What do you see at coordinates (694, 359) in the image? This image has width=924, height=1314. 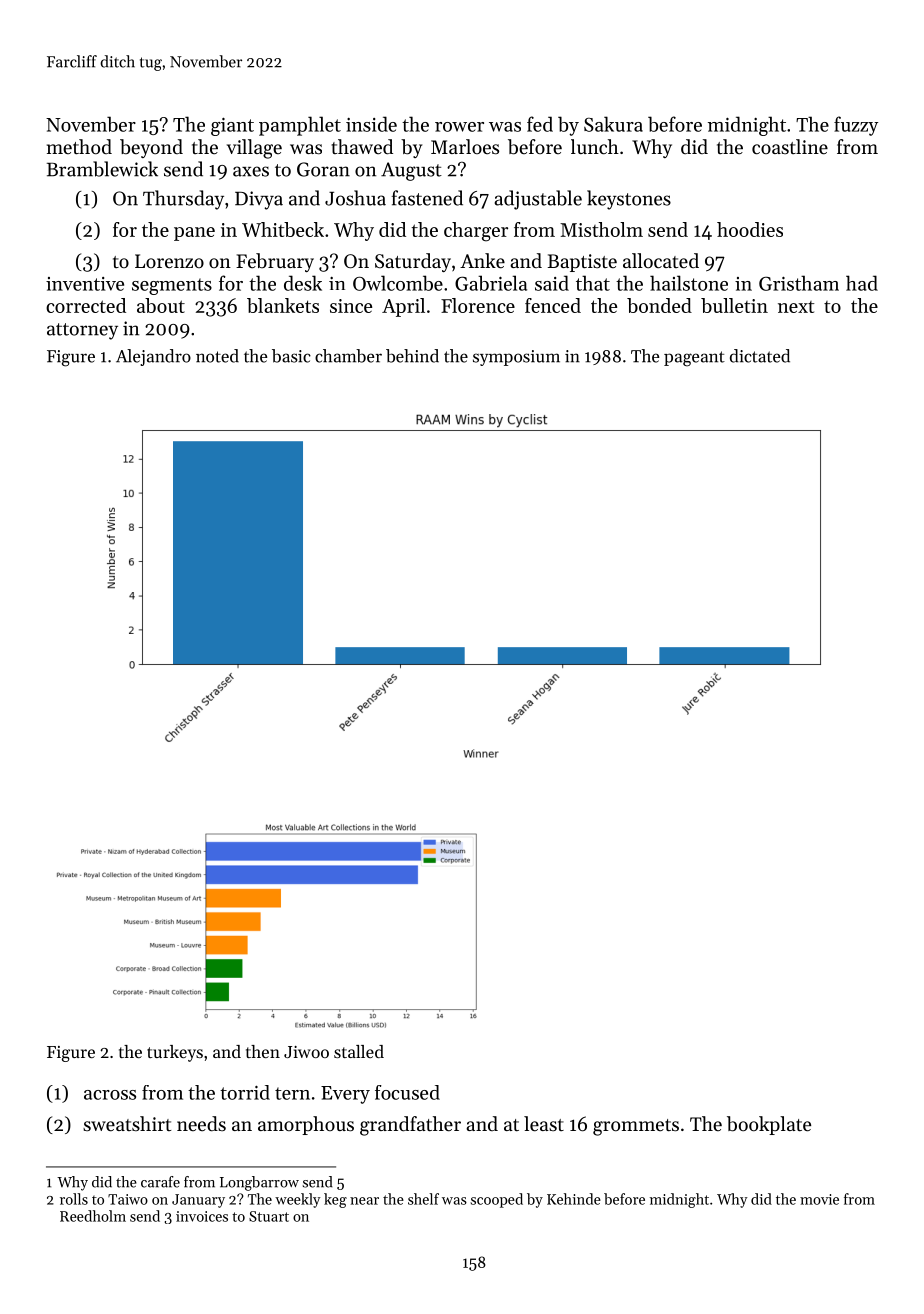 I see `pageant` at bounding box center [694, 359].
